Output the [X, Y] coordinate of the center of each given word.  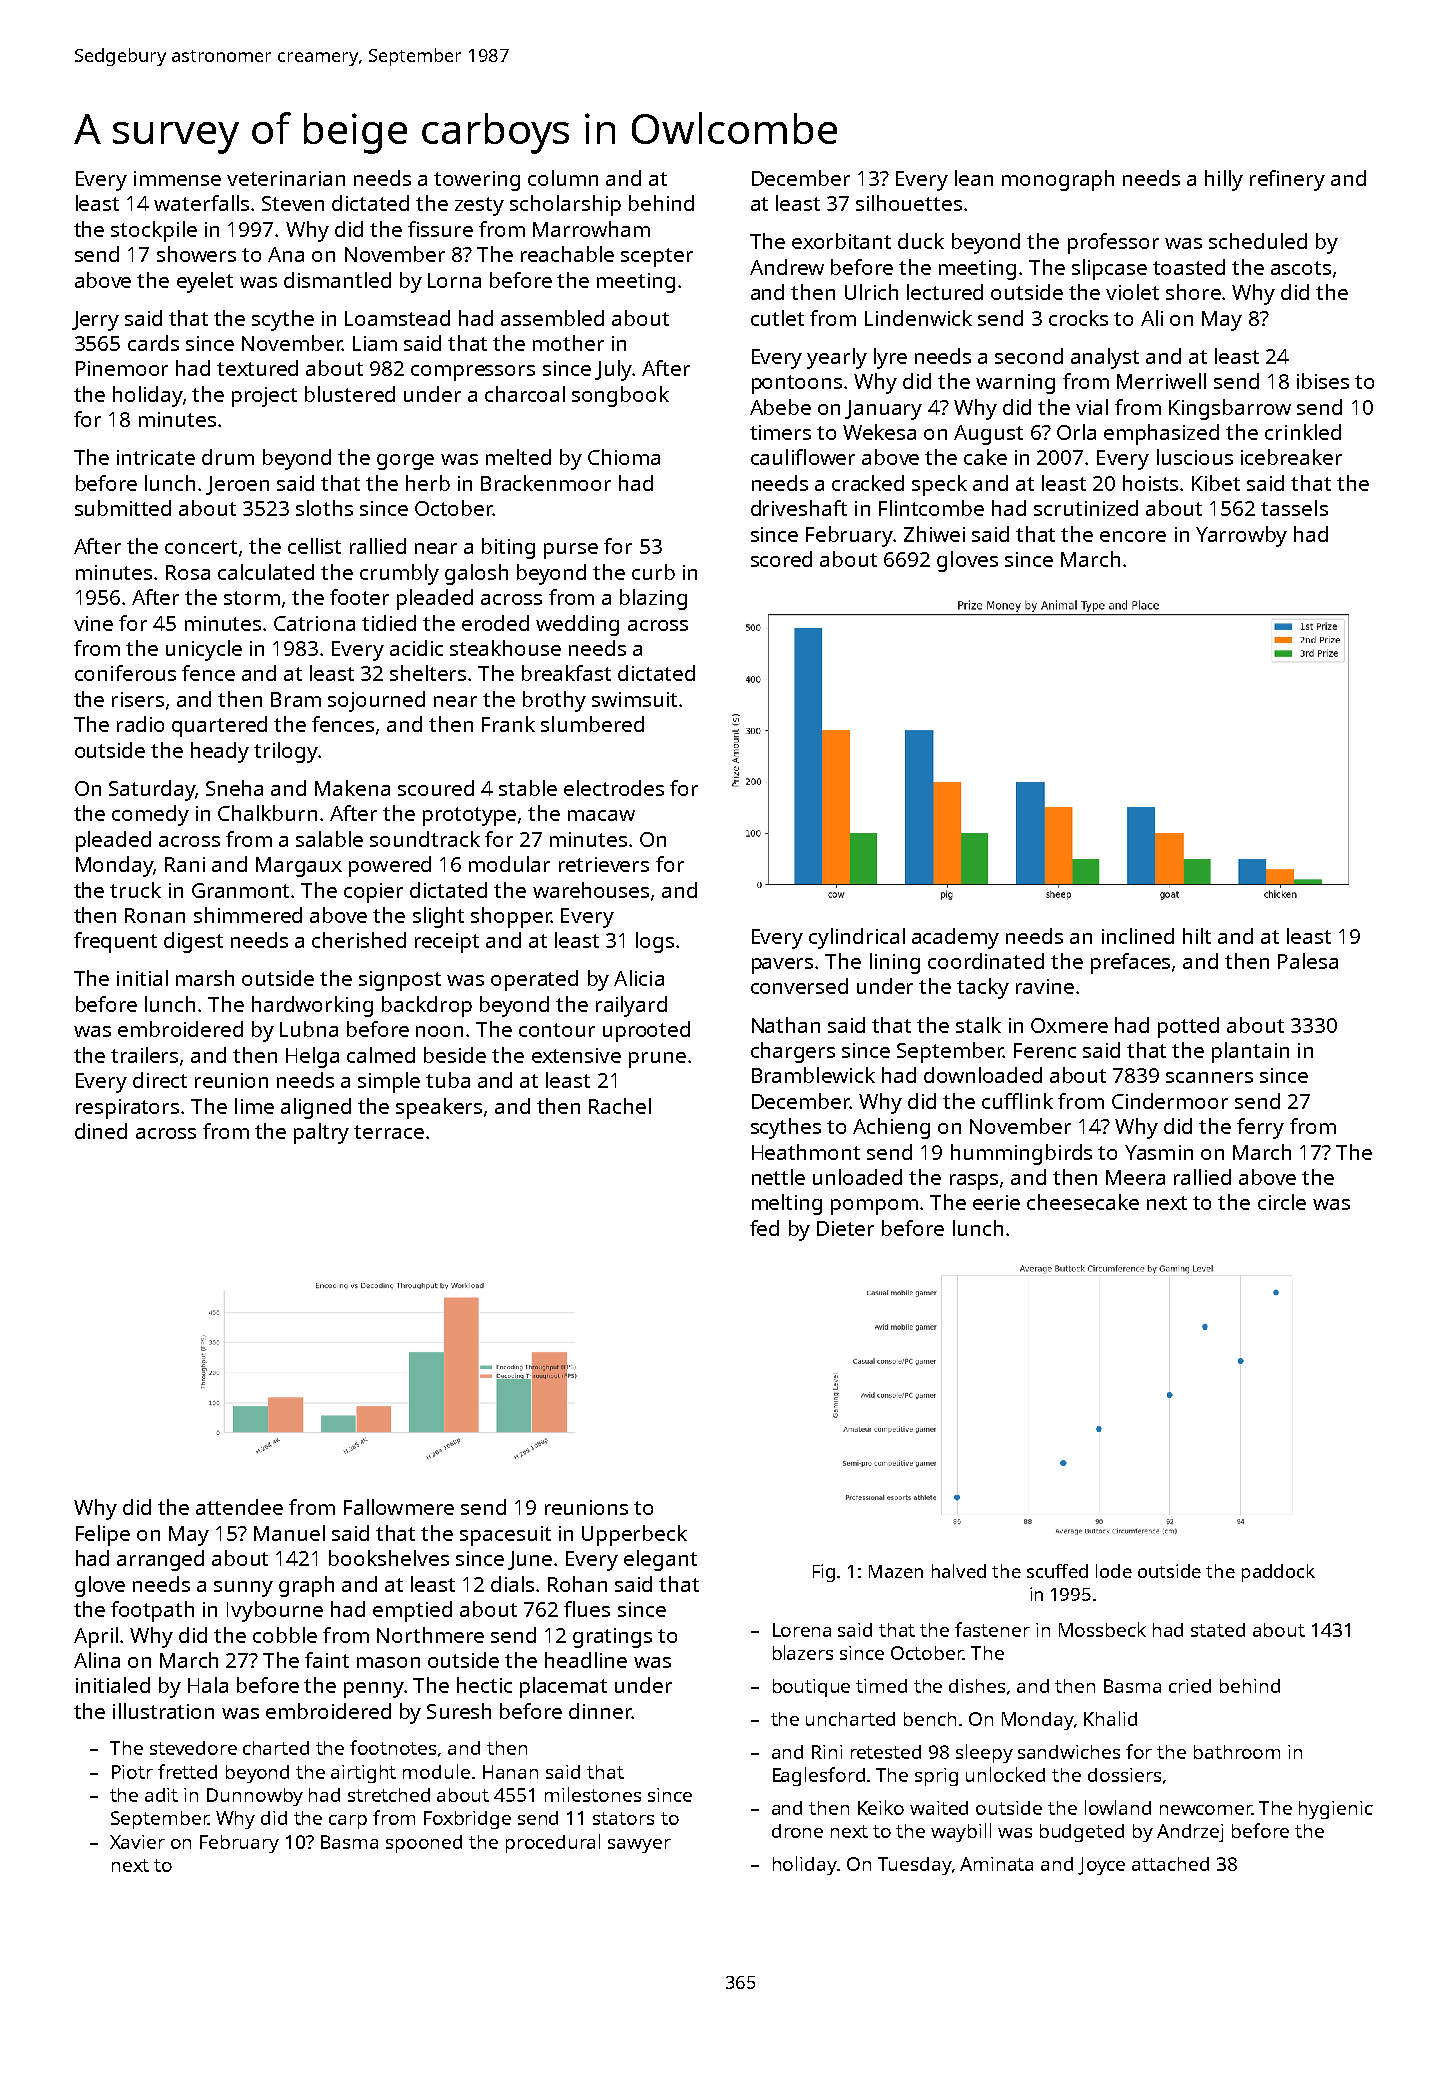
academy [955, 938]
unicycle [204, 650]
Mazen [896, 1571]
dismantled [337, 280]
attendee [239, 1507]
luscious [1195, 457]
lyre [890, 358]
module [436, 1771]
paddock [1278, 1573]
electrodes [614, 788]
